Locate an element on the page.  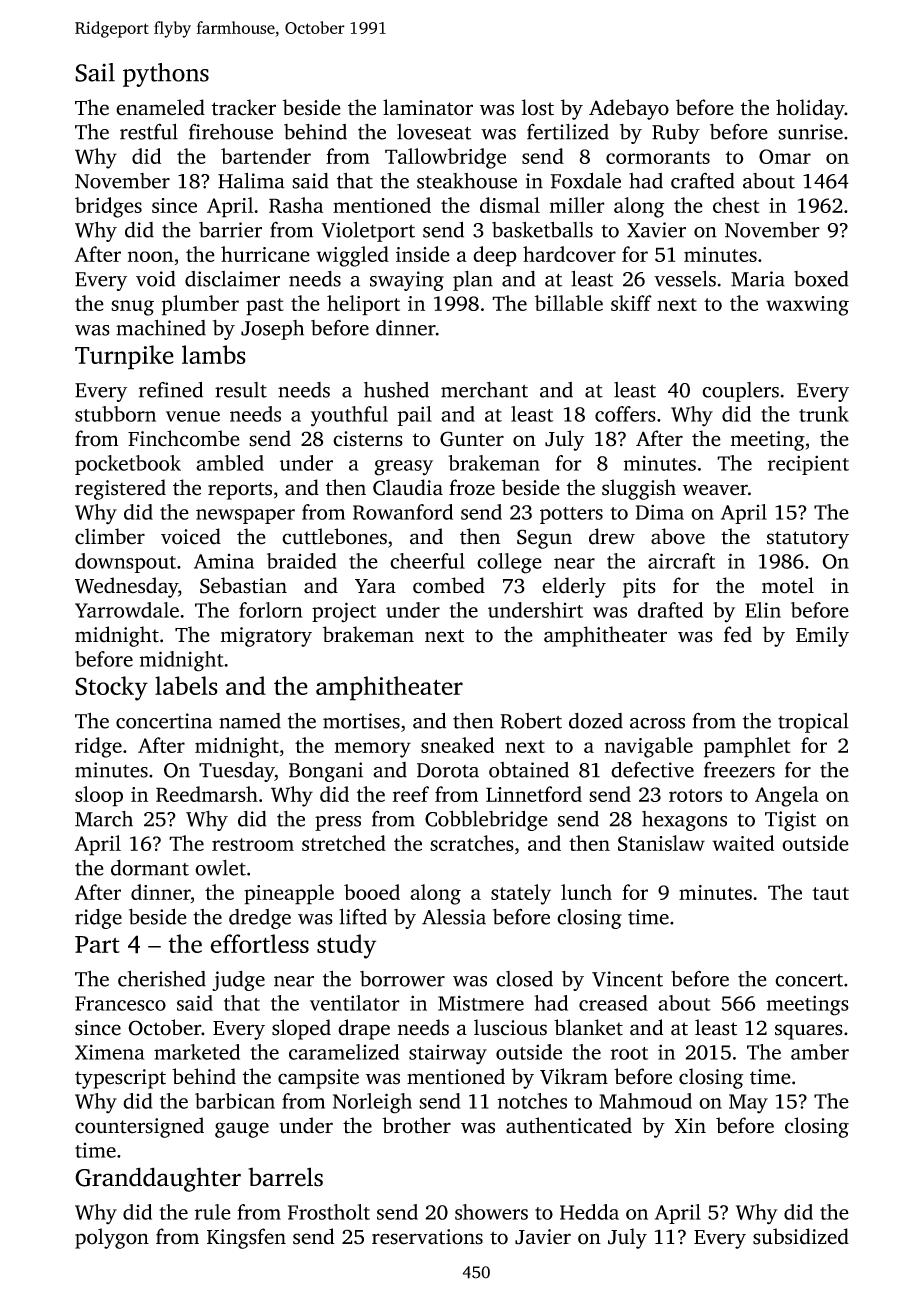
holiday is located at coordinates (810, 109).
